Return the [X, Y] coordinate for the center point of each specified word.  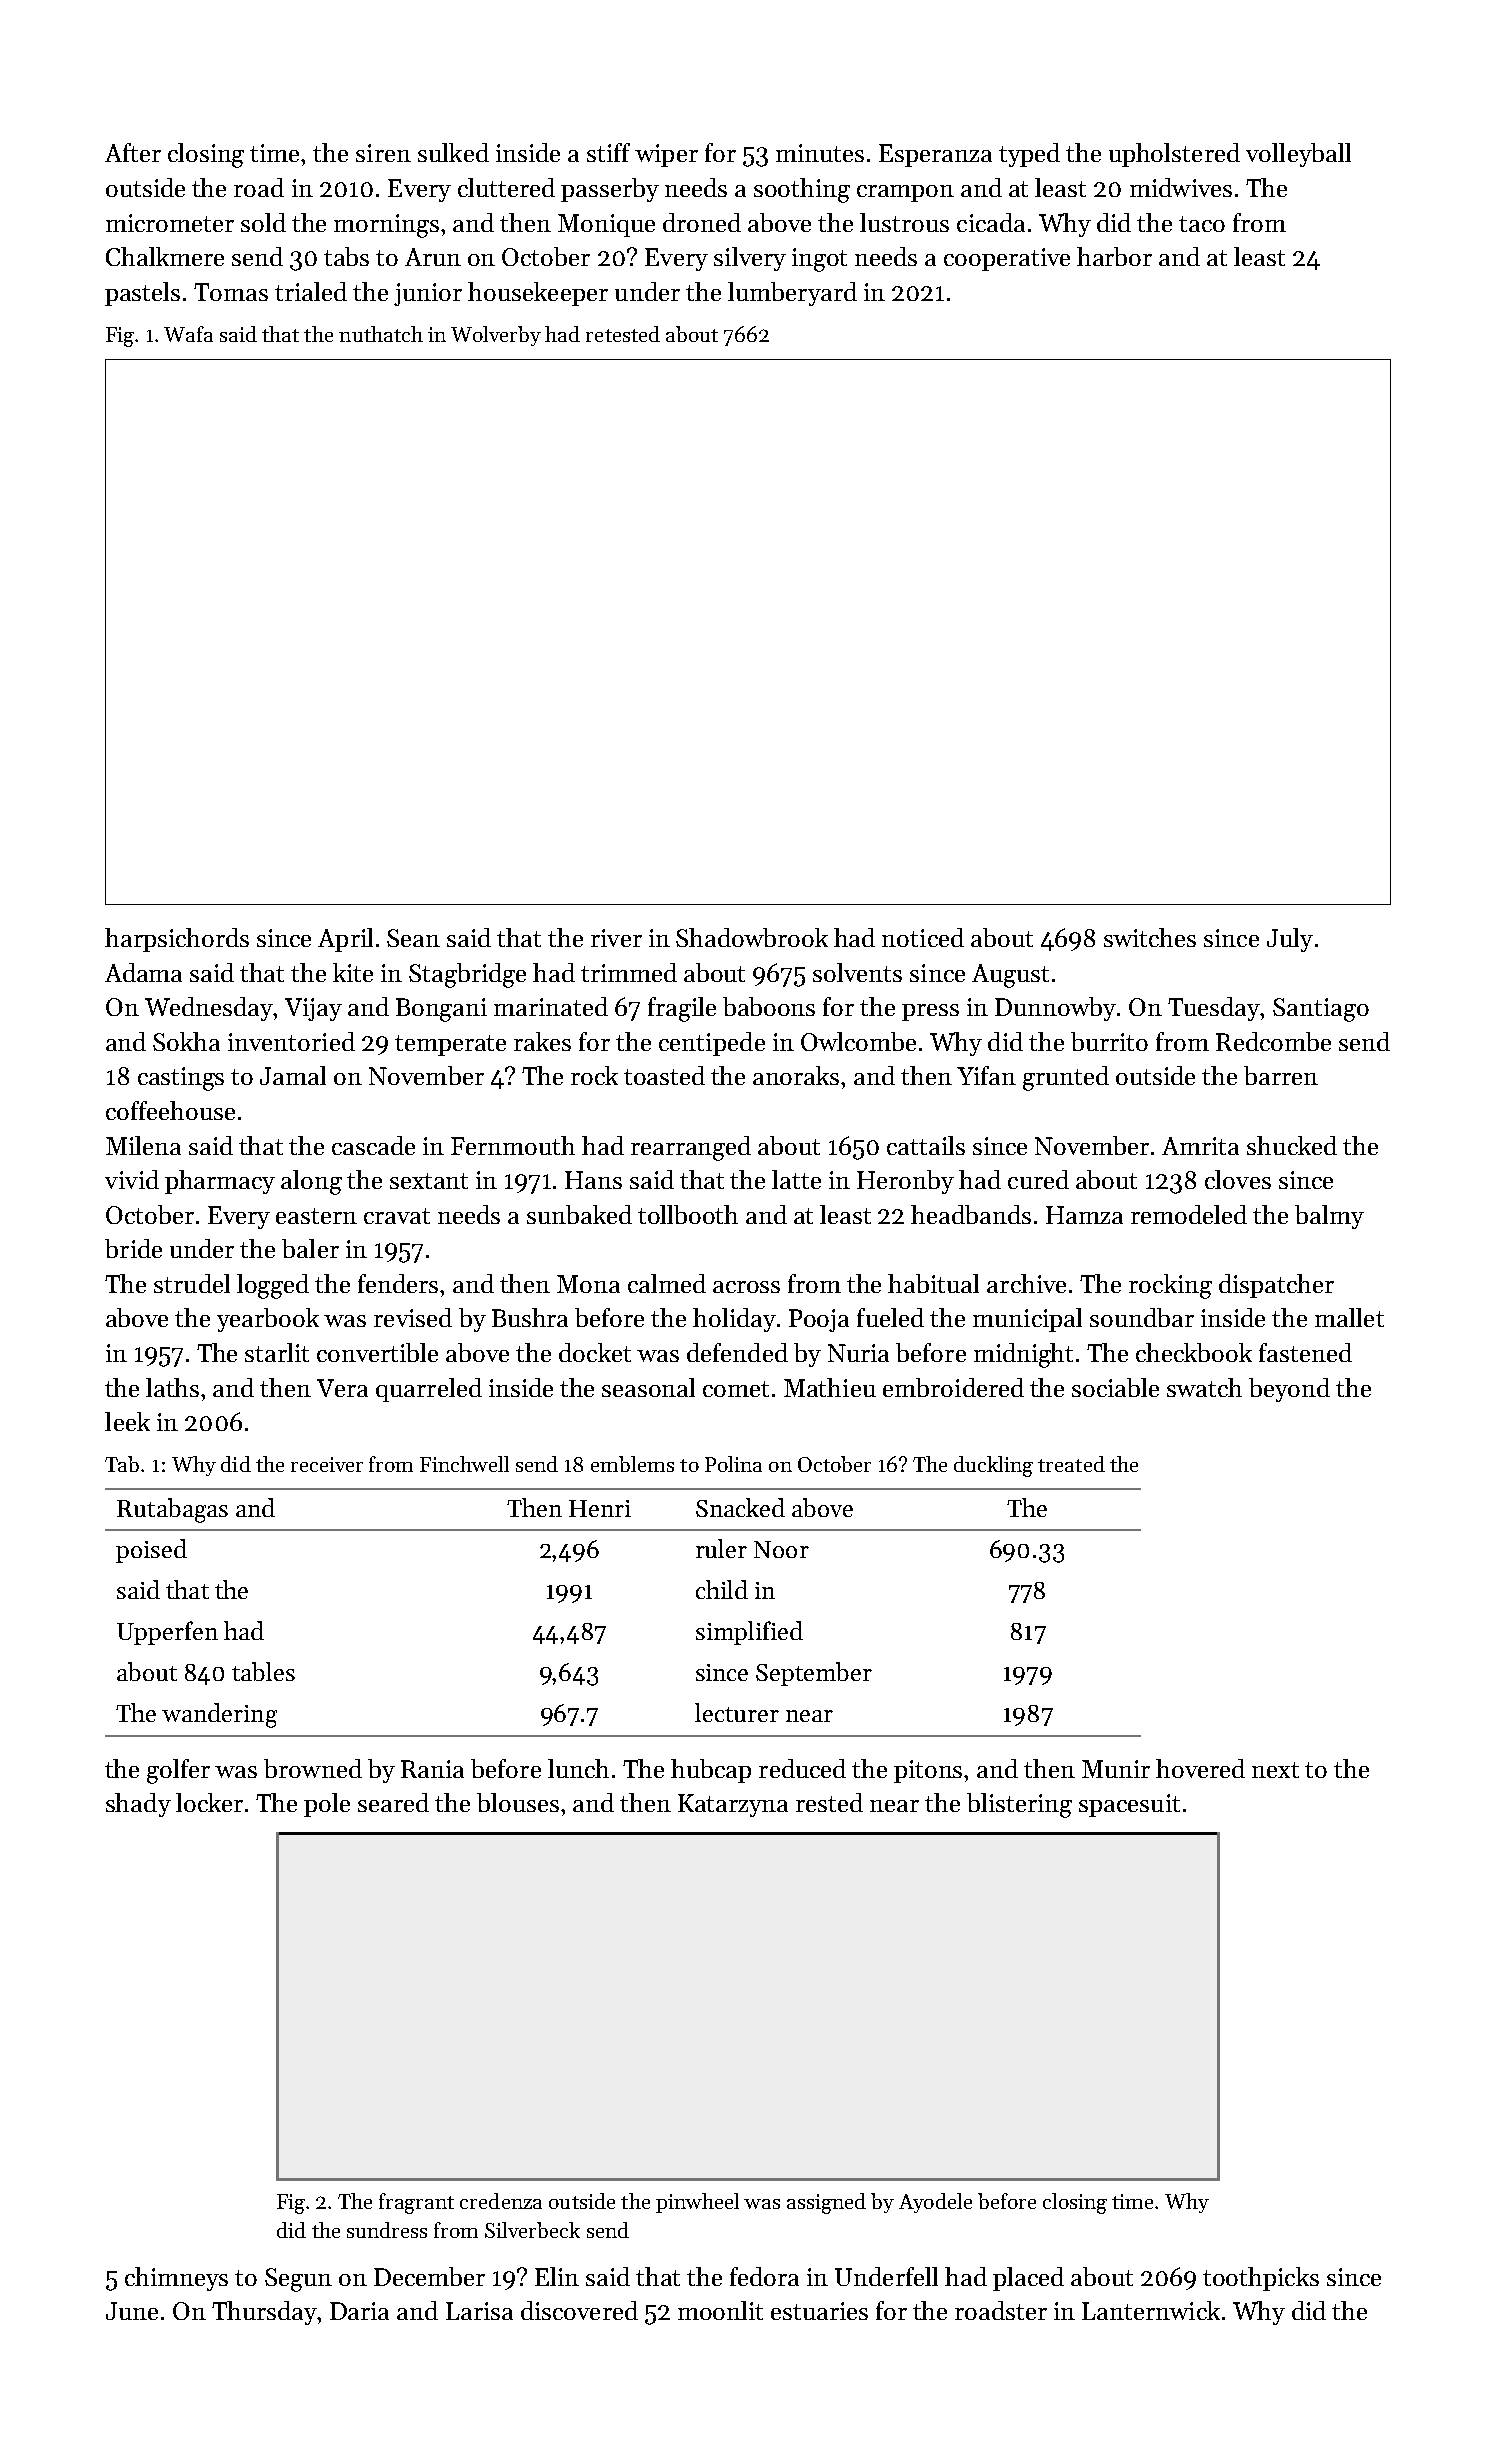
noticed [923, 937]
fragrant [416, 2203]
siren [383, 153]
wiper [666, 155]
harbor [1114, 256]
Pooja [819, 1320]
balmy [1329, 1217]
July [1290, 940]
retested [623, 334]
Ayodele [935, 2203]
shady [138, 1805]
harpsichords [177, 940]
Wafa [188, 334]
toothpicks [1261, 2279]
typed [1029, 155]
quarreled [429, 1390]
